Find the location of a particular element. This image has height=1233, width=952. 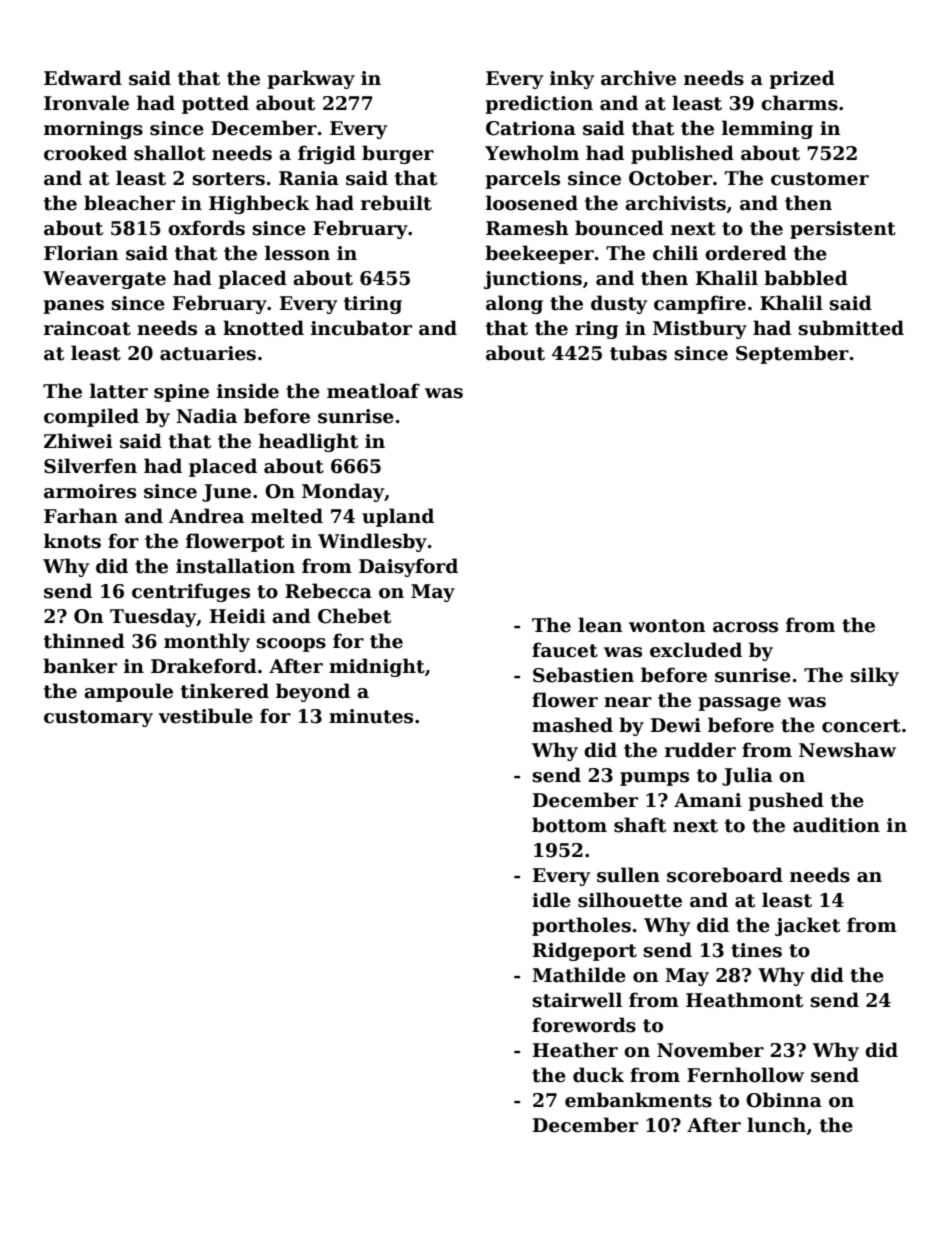

upland is located at coordinates (398, 517).
